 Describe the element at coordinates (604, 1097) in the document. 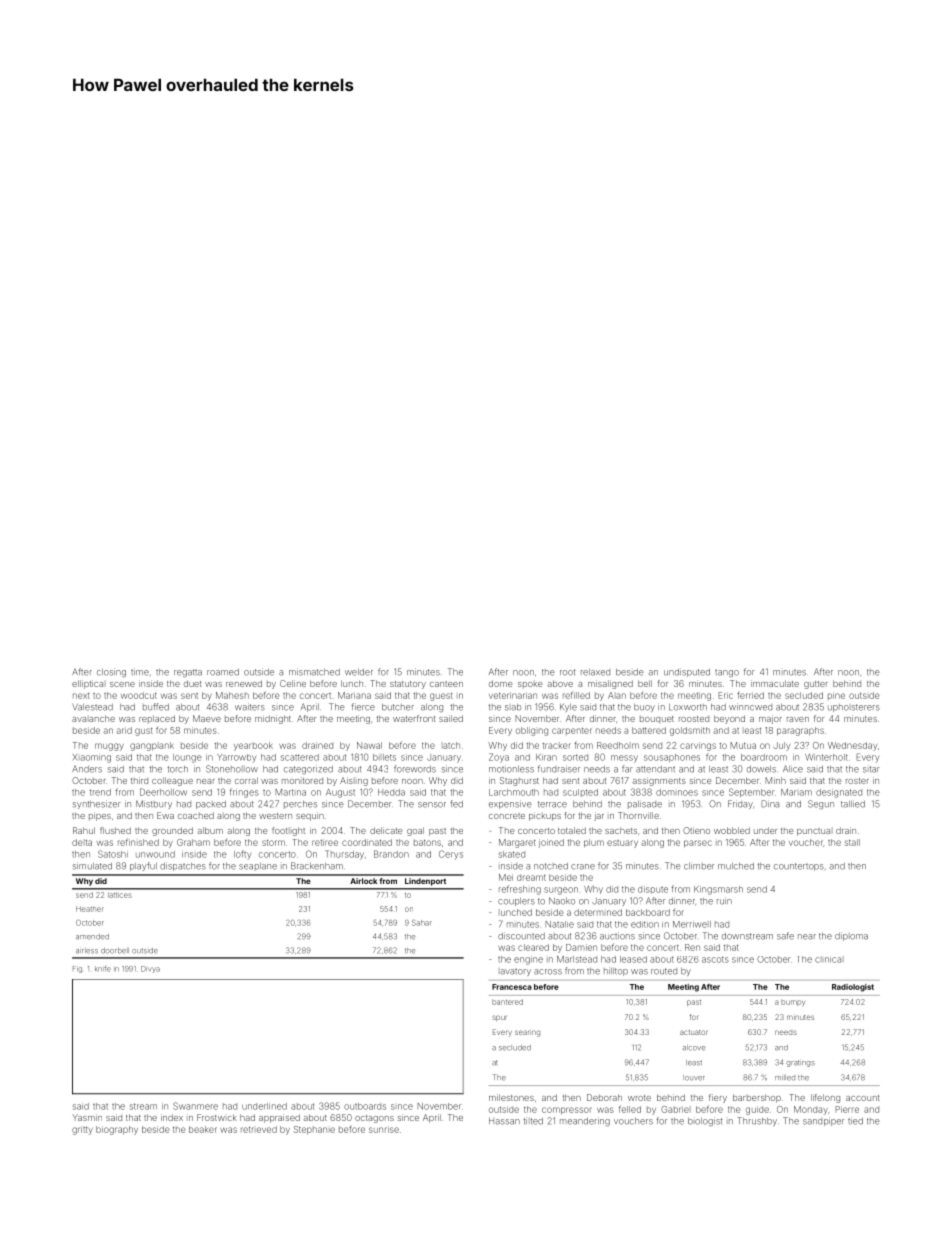

I see `Deborah` at that location.
